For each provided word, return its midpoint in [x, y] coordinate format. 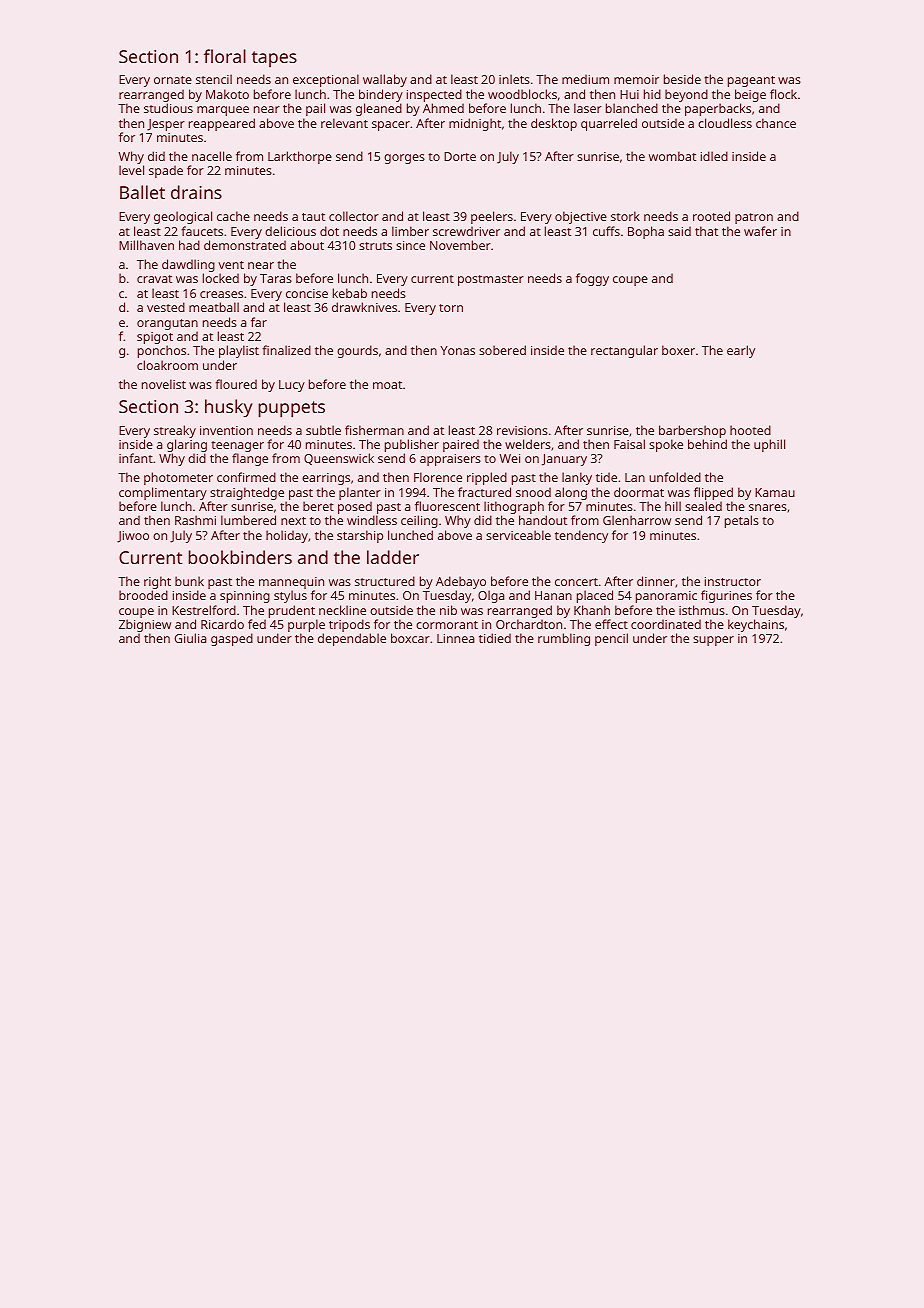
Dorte [460, 156]
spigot [155, 338]
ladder [393, 557]
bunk [189, 581]
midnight [475, 124]
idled [714, 156]
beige [750, 95]
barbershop [692, 431]
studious [168, 108]
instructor [733, 581]
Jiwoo [133, 537]
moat [387, 385]
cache [233, 216]
